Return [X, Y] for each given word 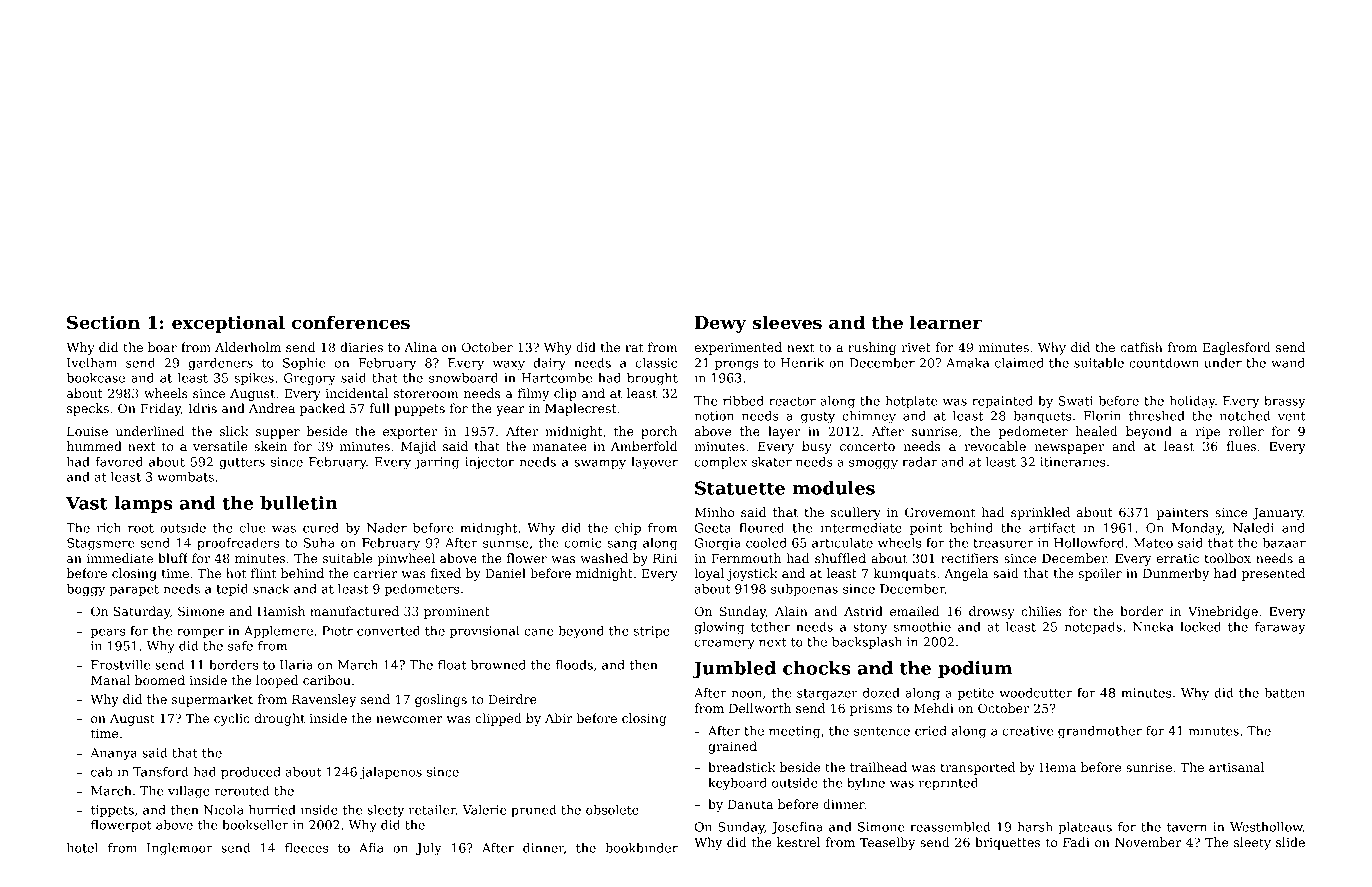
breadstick [742, 767]
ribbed [743, 401]
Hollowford [1089, 543]
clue [252, 528]
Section [103, 322]
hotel [82, 848]
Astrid [863, 611]
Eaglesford [1236, 348]
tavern [1187, 827]
